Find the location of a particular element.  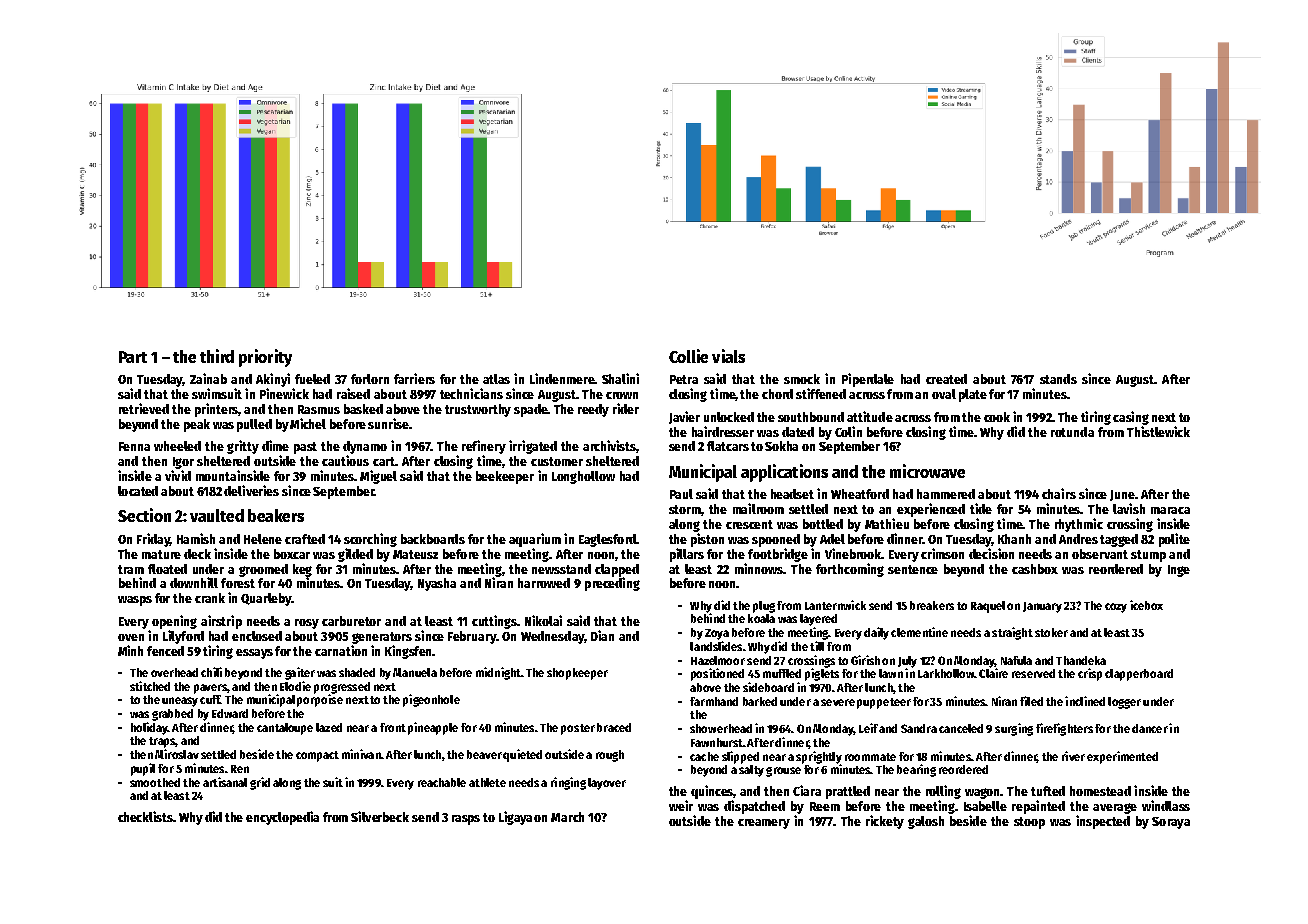

icebox is located at coordinates (1146, 605).
